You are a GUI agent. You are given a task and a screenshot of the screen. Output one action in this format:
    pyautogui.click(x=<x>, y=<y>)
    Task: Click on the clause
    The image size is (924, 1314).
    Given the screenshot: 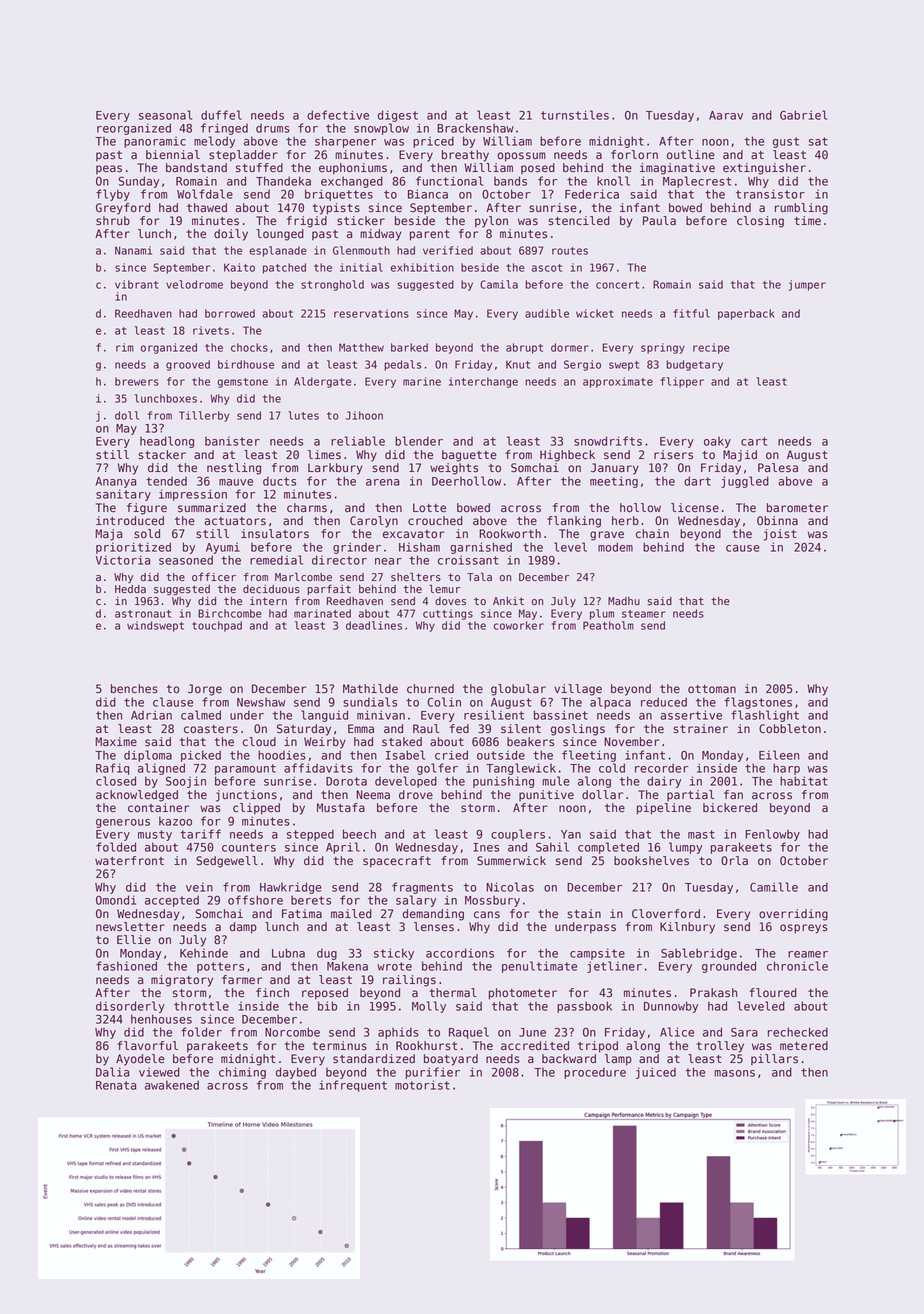 What is the action you would take?
    pyautogui.click(x=173, y=702)
